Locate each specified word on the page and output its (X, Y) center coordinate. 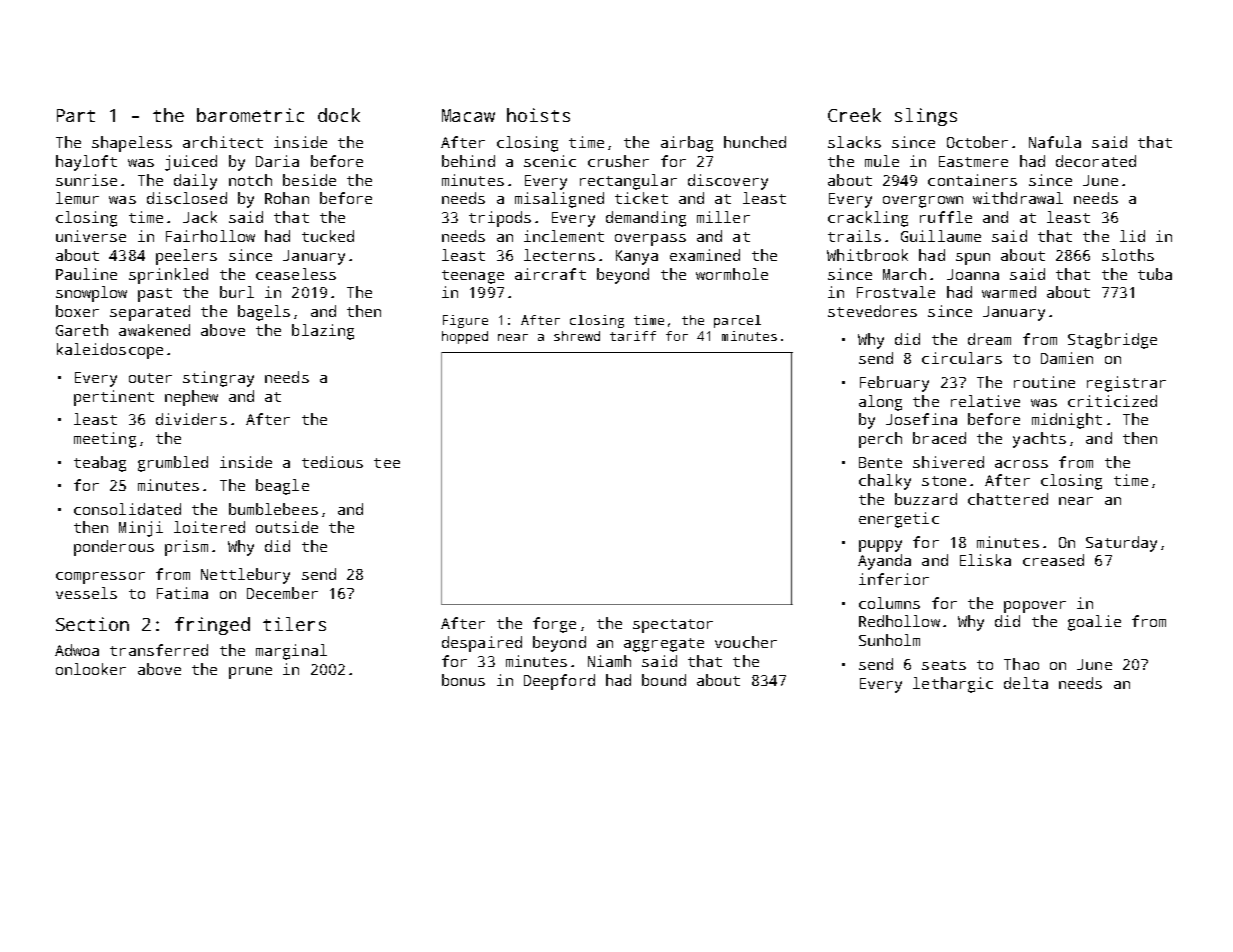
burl (237, 292)
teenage (473, 277)
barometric (250, 115)
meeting (105, 440)
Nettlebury (245, 576)
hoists (538, 115)
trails (854, 236)
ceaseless (296, 274)
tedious (332, 462)
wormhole (732, 274)
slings (926, 117)
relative (985, 401)
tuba (1155, 274)
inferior (894, 579)
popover (1035, 607)
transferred (159, 650)
